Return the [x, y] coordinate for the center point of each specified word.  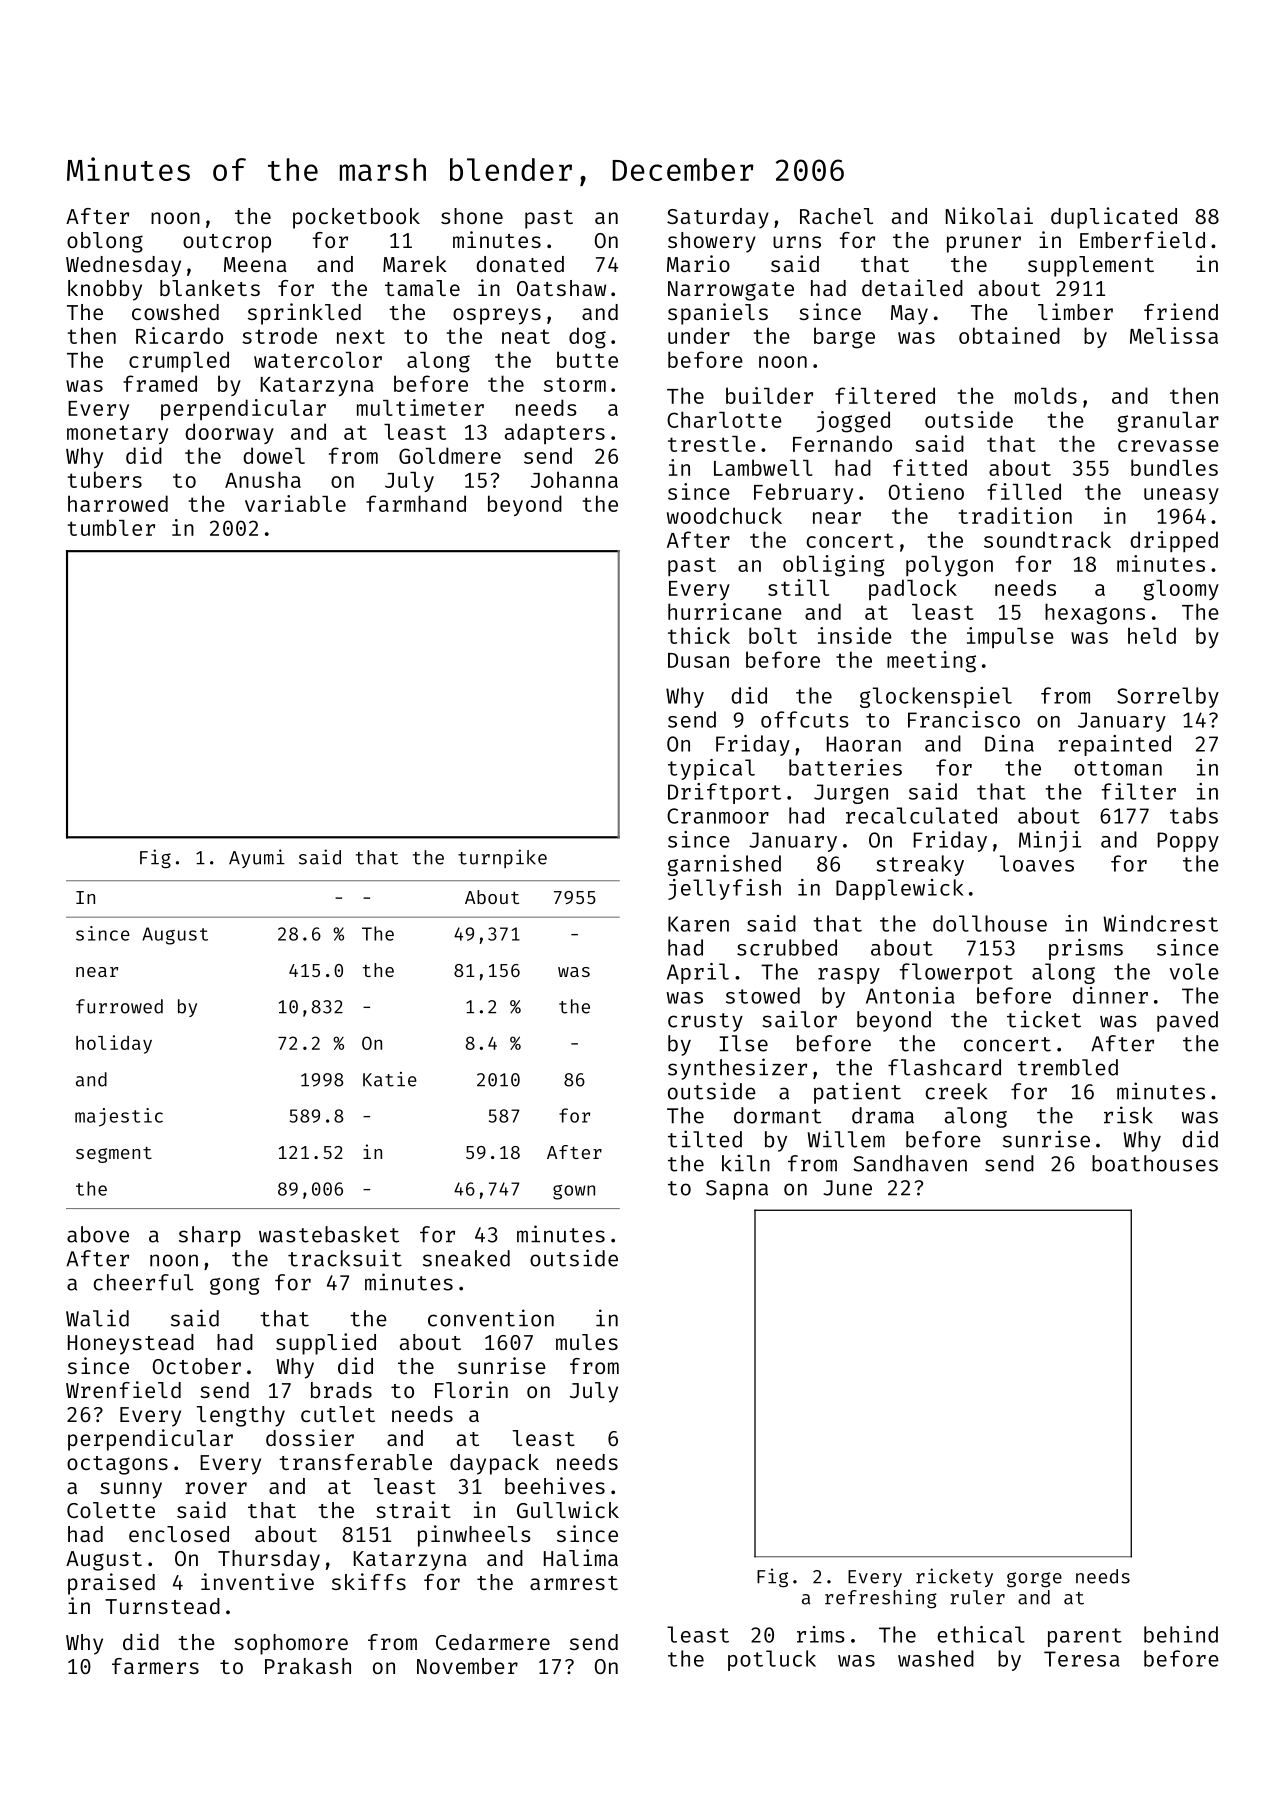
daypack [494, 1464]
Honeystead [131, 1344]
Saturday [718, 218]
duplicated [1114, 218]
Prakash [308, 1666]
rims [821, 1634]
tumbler [111, 527]
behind [1181, 1634]
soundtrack [1047, 539]
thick [699, 635]
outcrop [227, 243]
